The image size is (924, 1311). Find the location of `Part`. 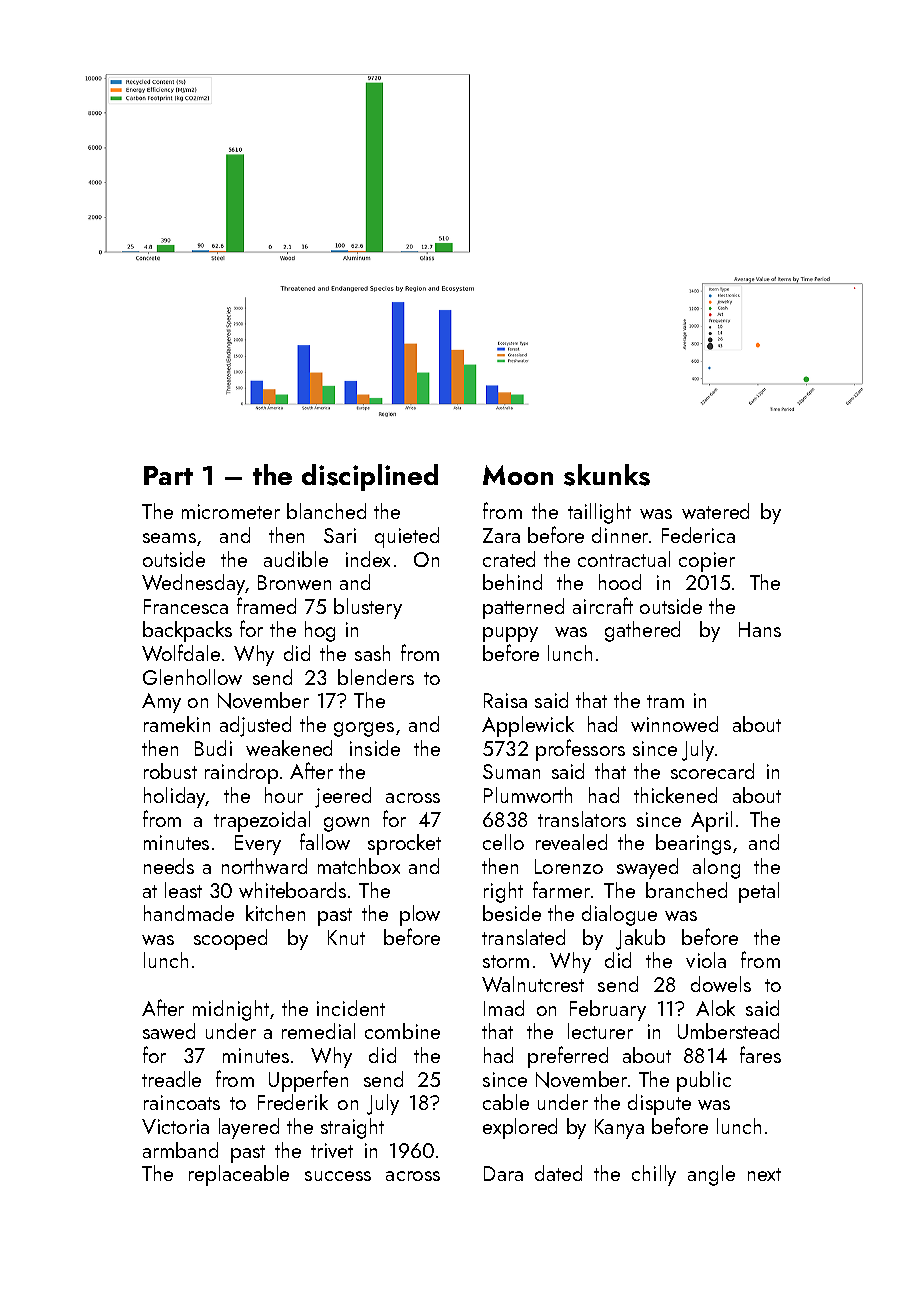

Part is located at coordinates (168, 475).
